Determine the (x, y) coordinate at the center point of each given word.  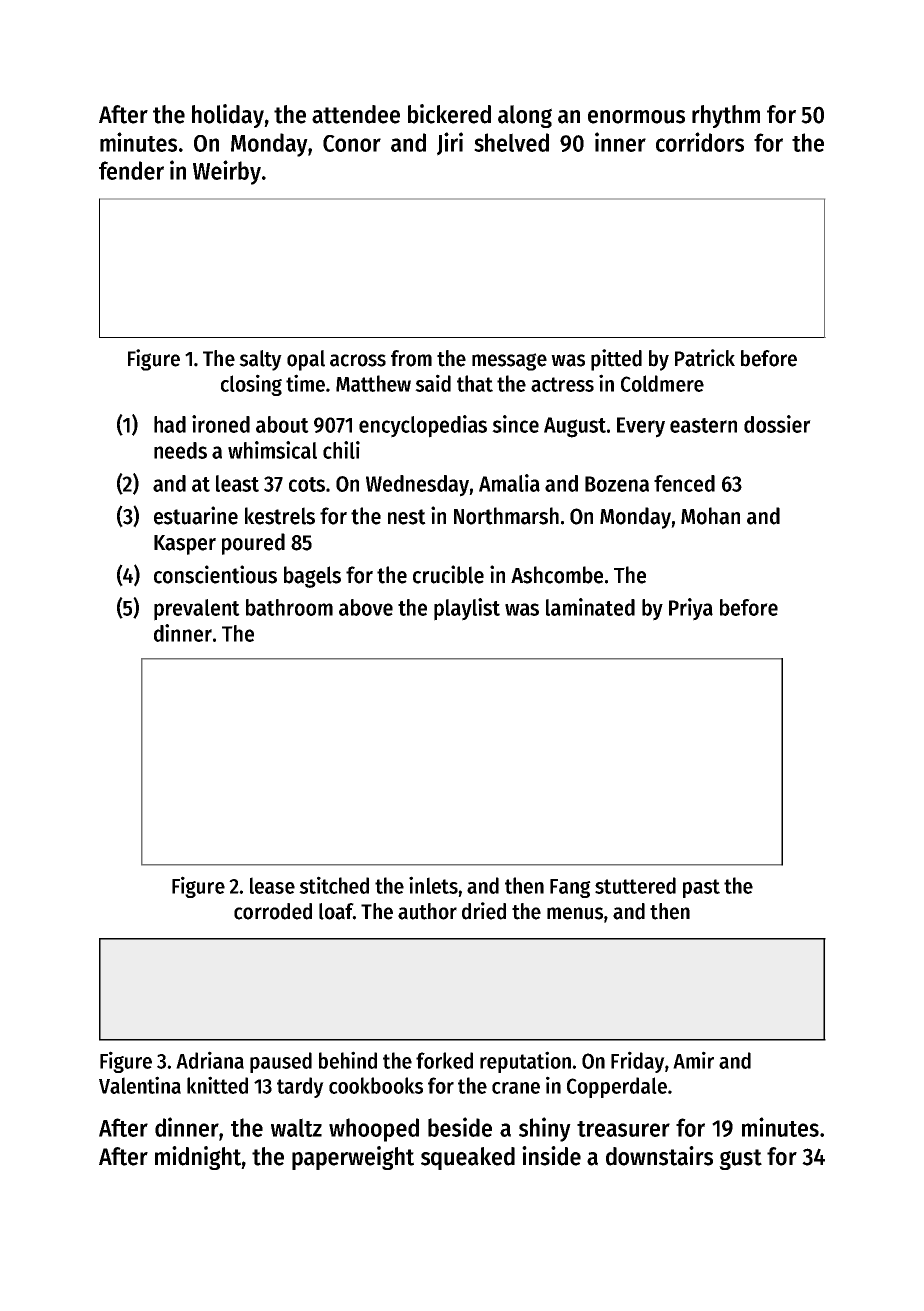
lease (272, 885)
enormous (636, 117)
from (411, 358)
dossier (777, 424)
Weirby (227, 172)
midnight (198, 1158)
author (427, 911)
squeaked (468, 1158)
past (701, 888)
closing (251, 385)
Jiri (450, 144)
